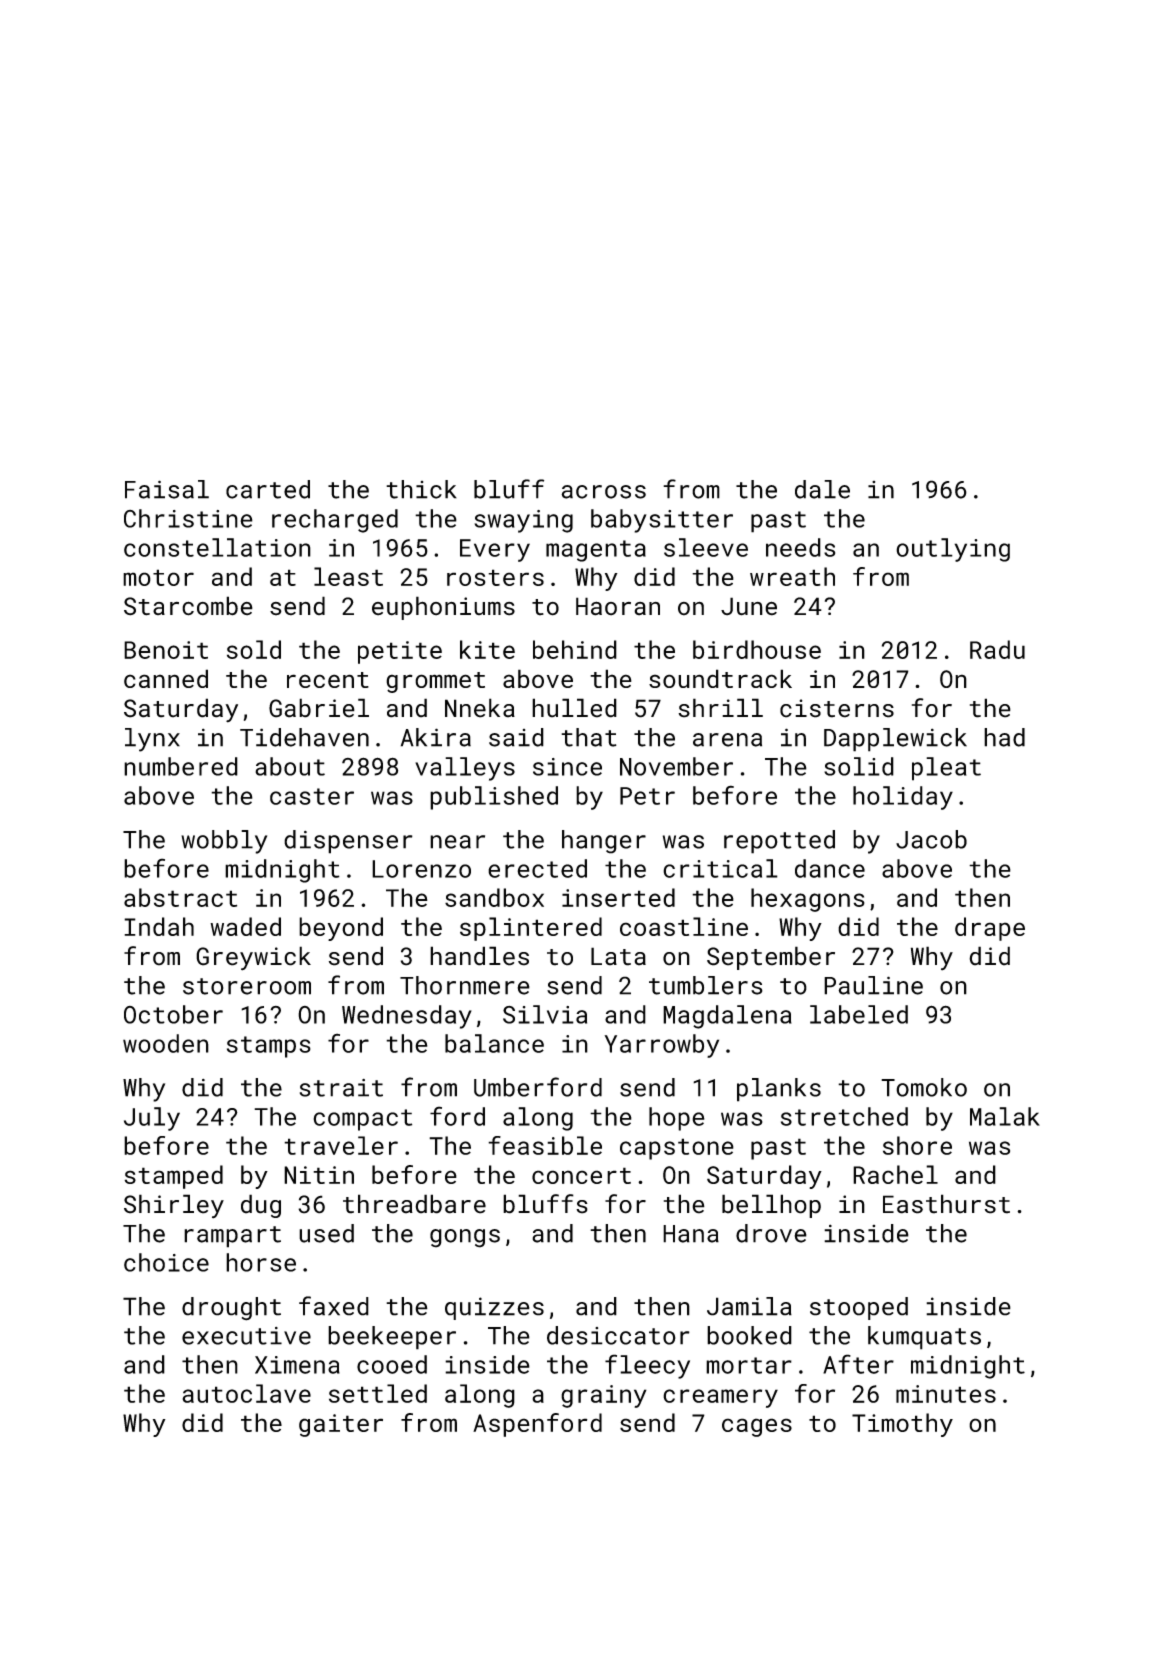 This screenshot has height=1654, width=1165. Describe the element at coordinates (706, 985) in the screenshot. I see `tumblers` at that location.
